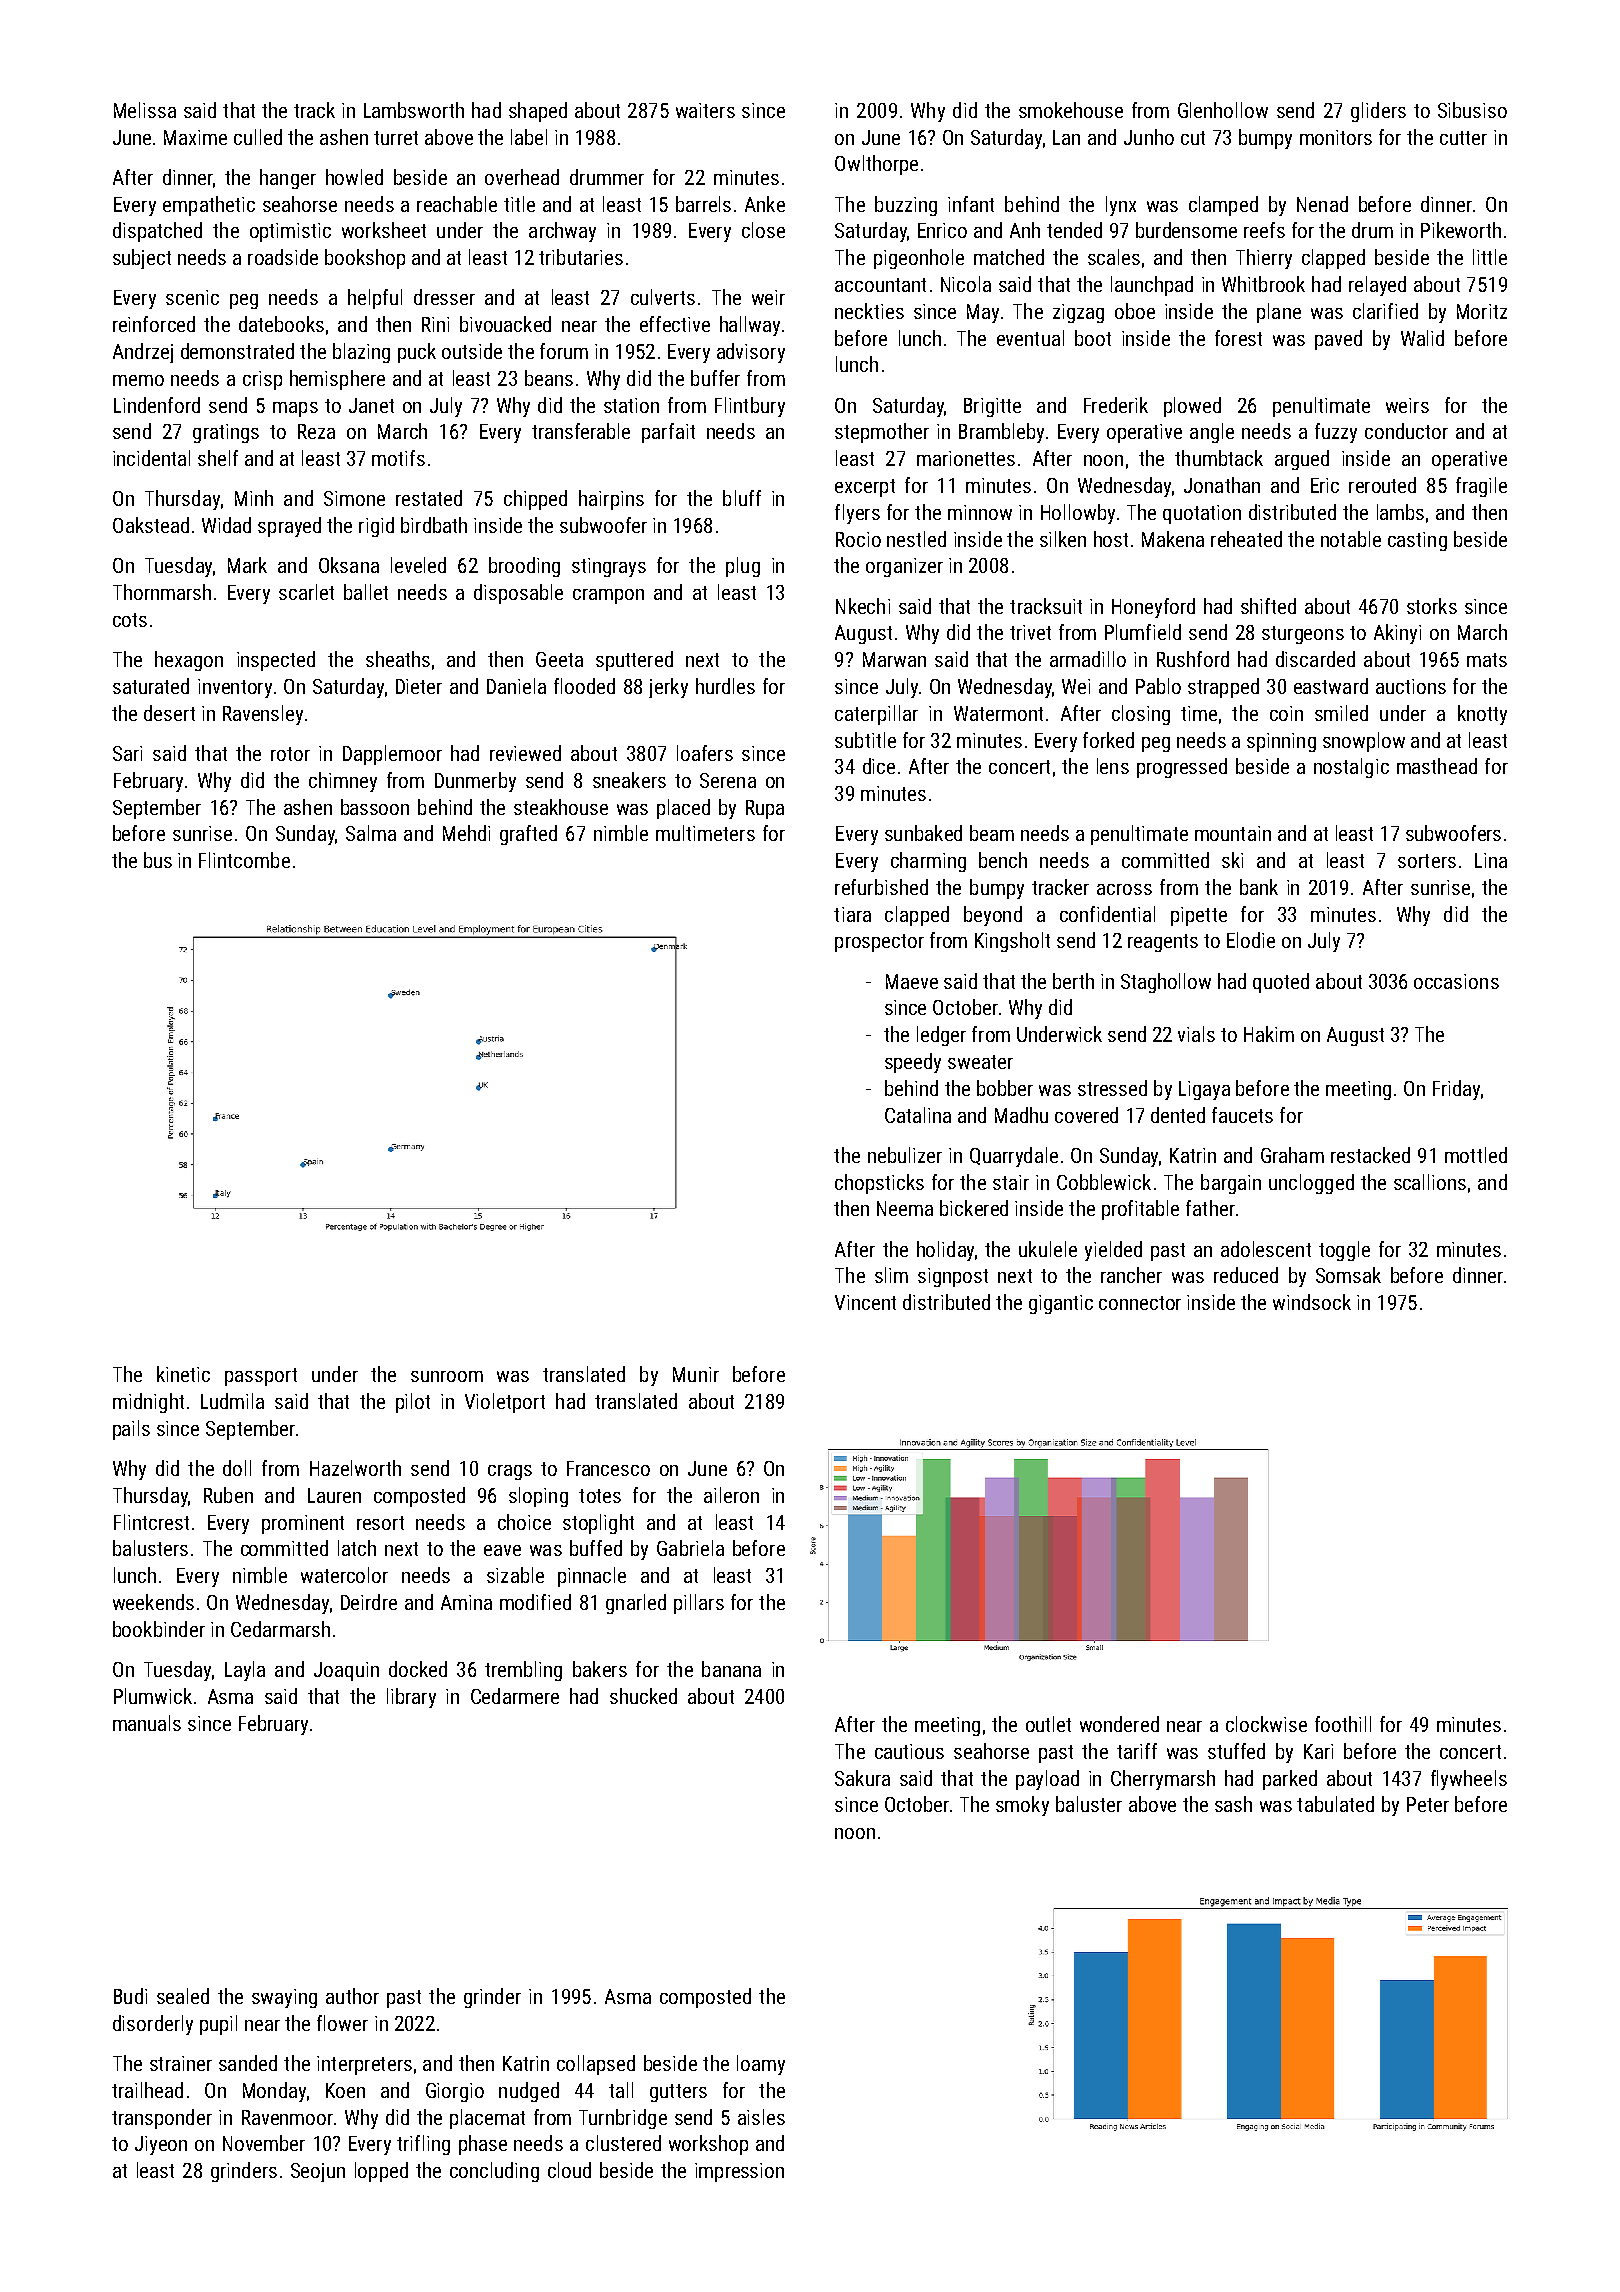 The image size is (1620, 2292). I want to click on Jiyeon, so click(161, 2145).
